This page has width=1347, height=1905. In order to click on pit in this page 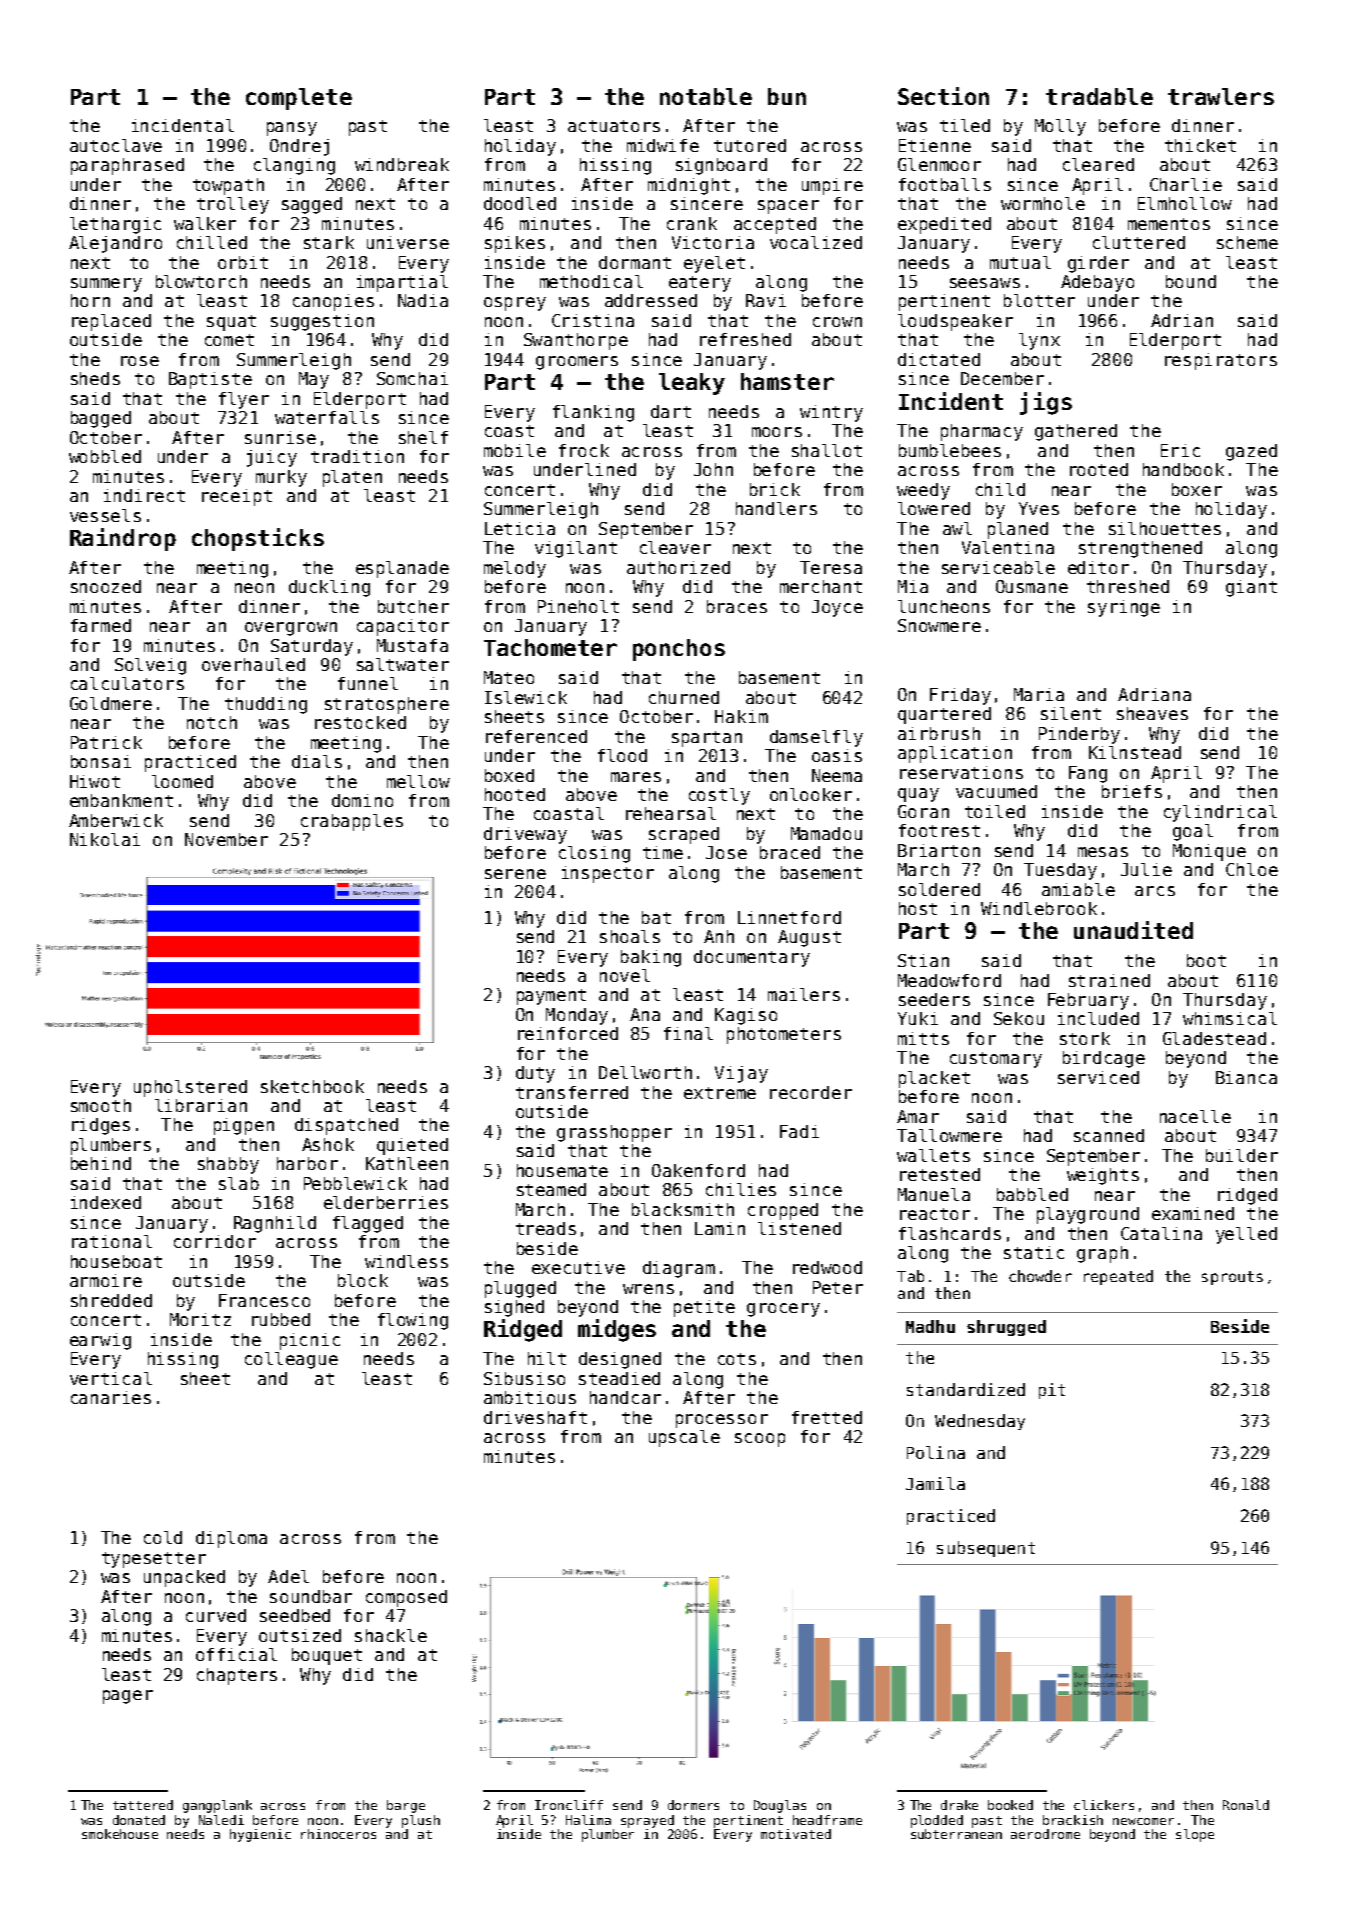, I will do `click(1052, 1391)`.
